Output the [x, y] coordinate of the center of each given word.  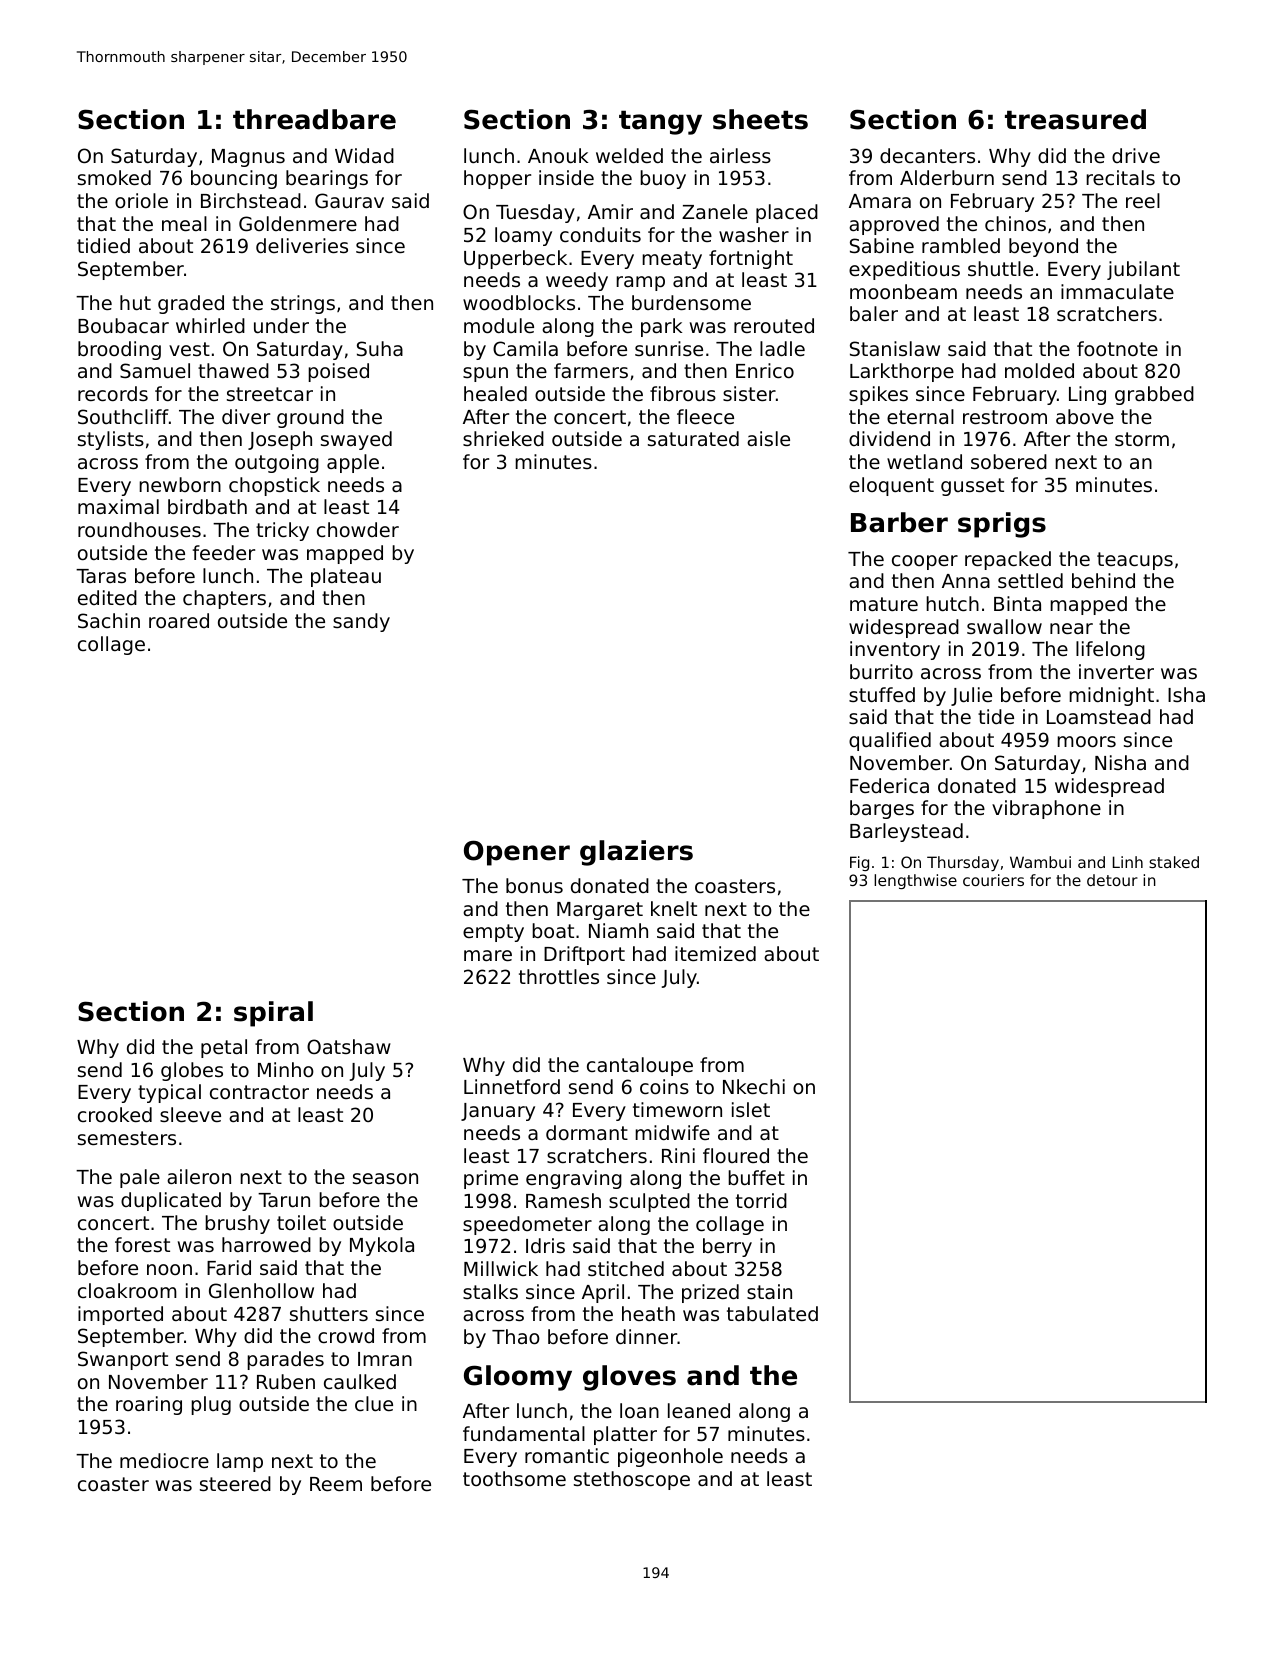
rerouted [774, 325]
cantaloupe [640, 1066]
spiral [273, 1014]
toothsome [514, 1478]
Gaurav [349, 200]
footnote [1117, 348]
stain [769, 1291]
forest [142, 1244]
